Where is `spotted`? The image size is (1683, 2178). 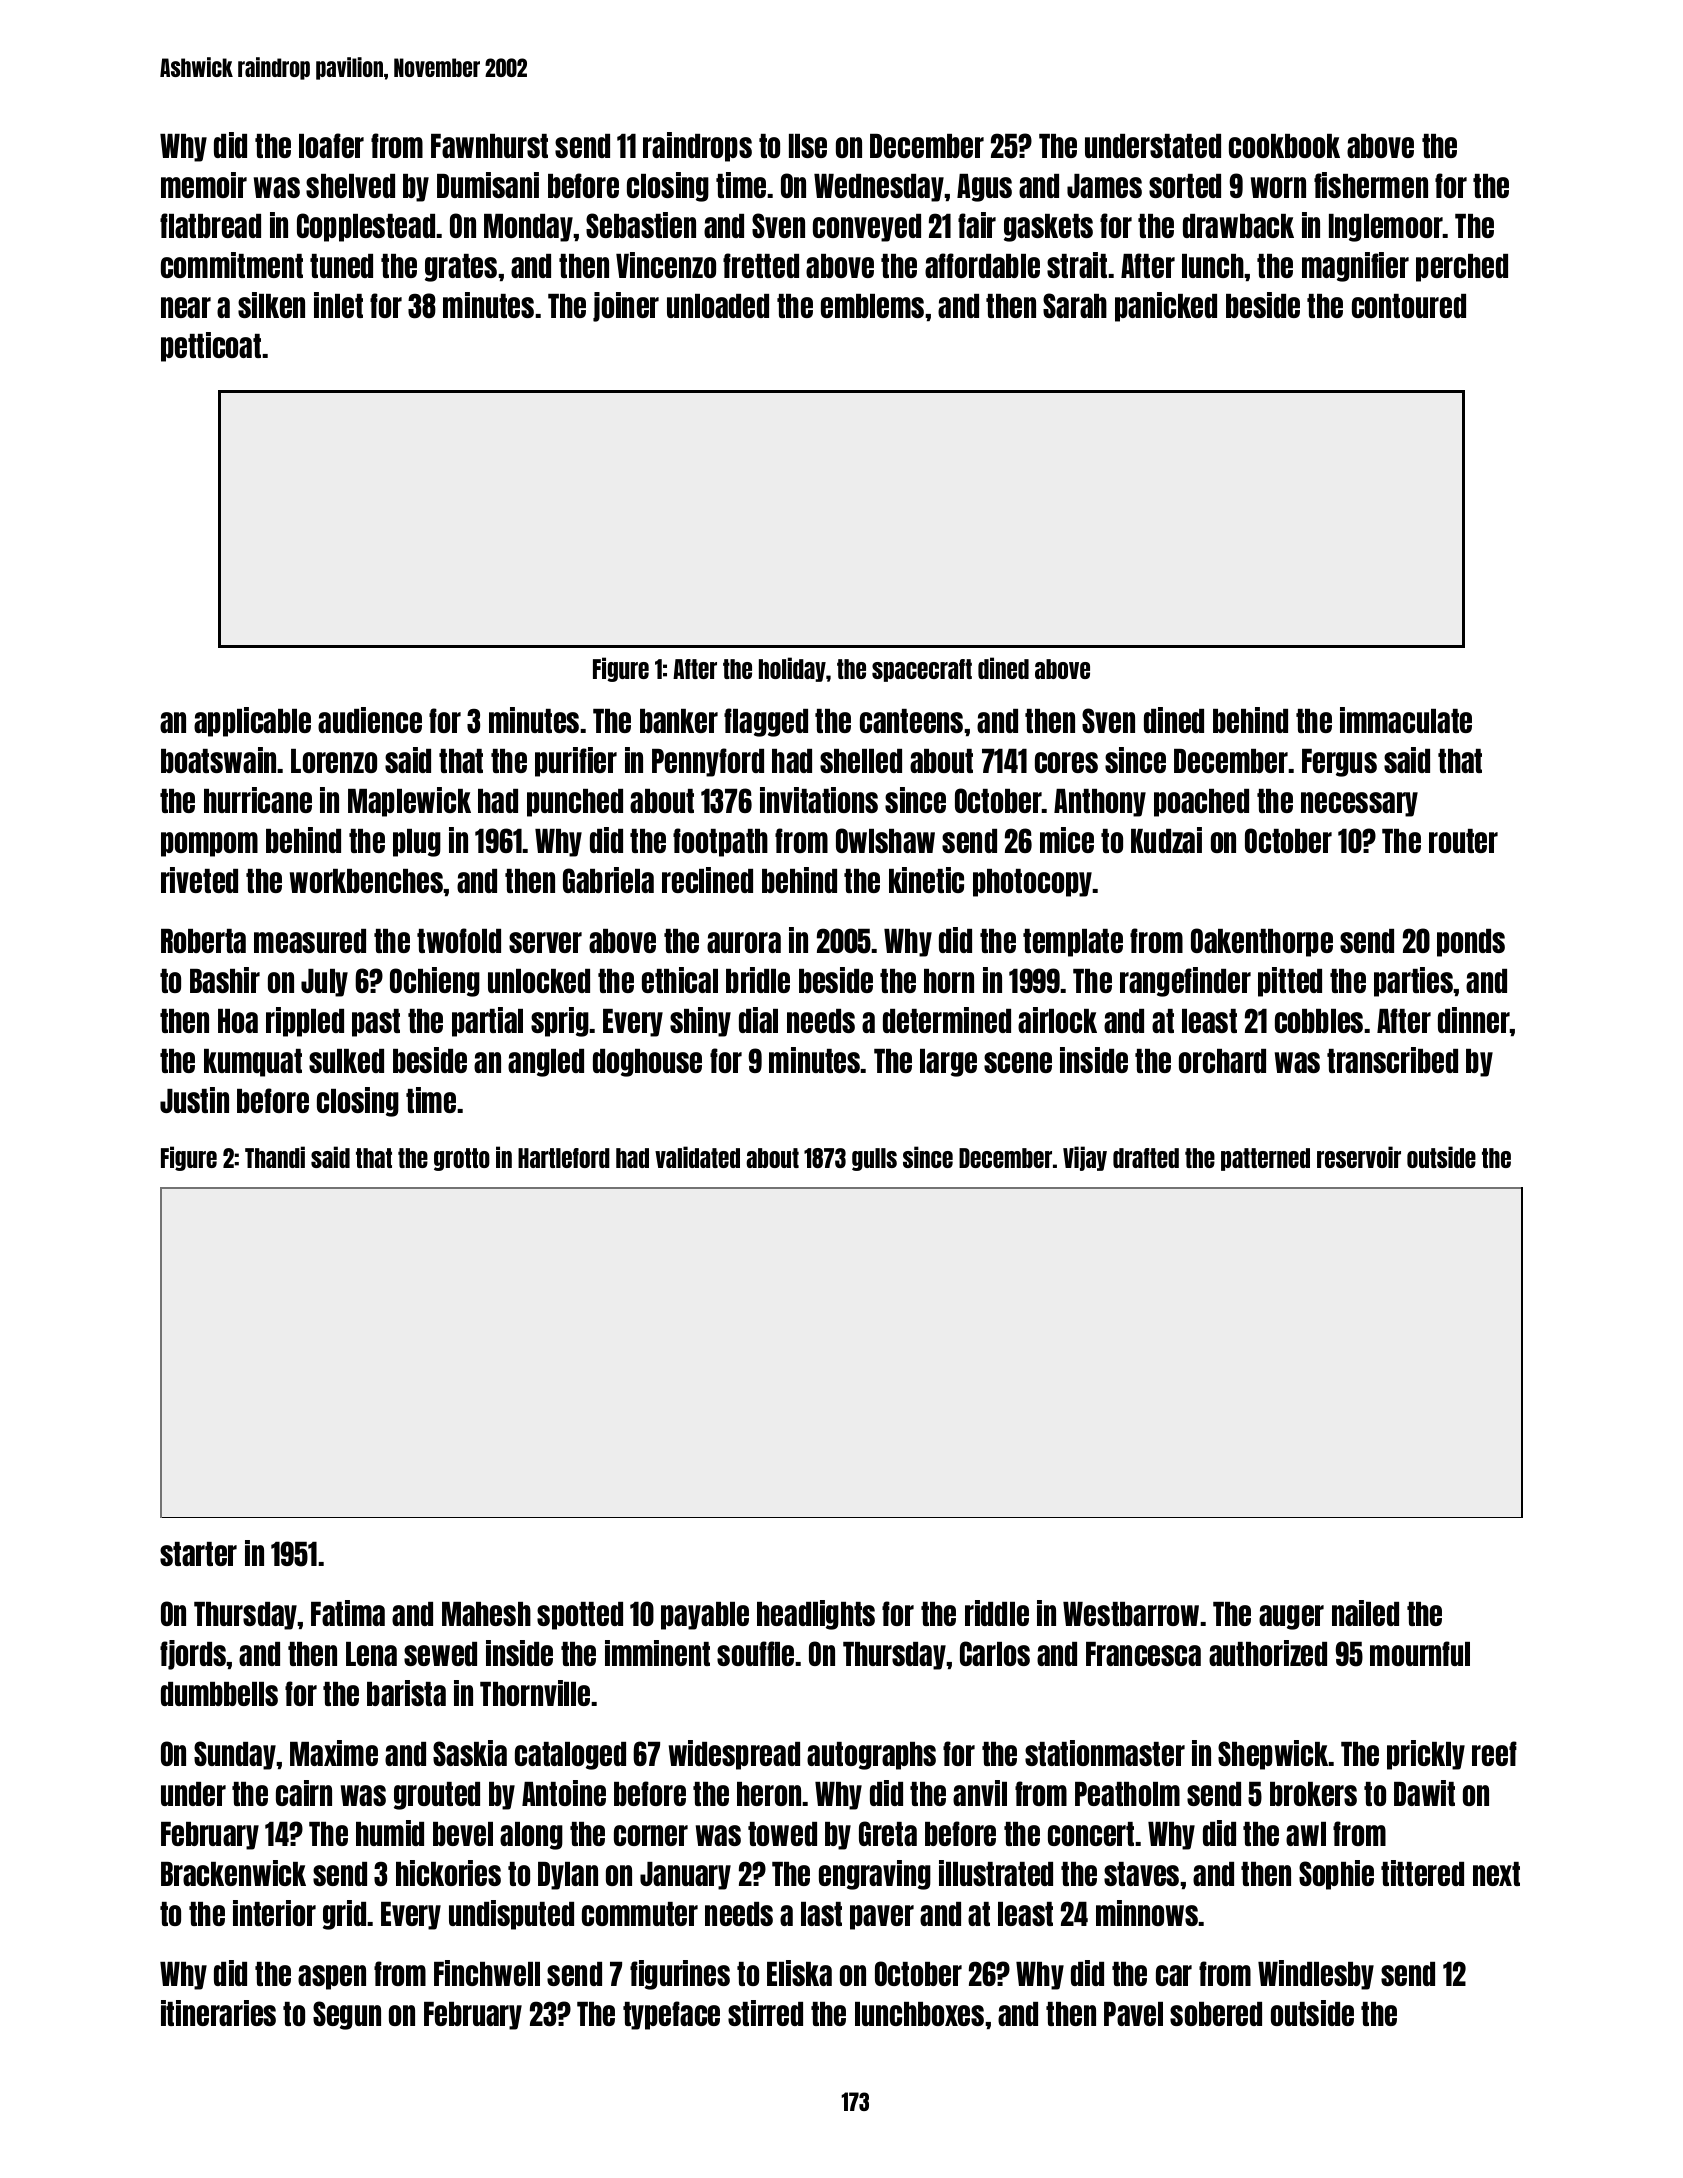
spotted is located at coordinates (580, 1616).
